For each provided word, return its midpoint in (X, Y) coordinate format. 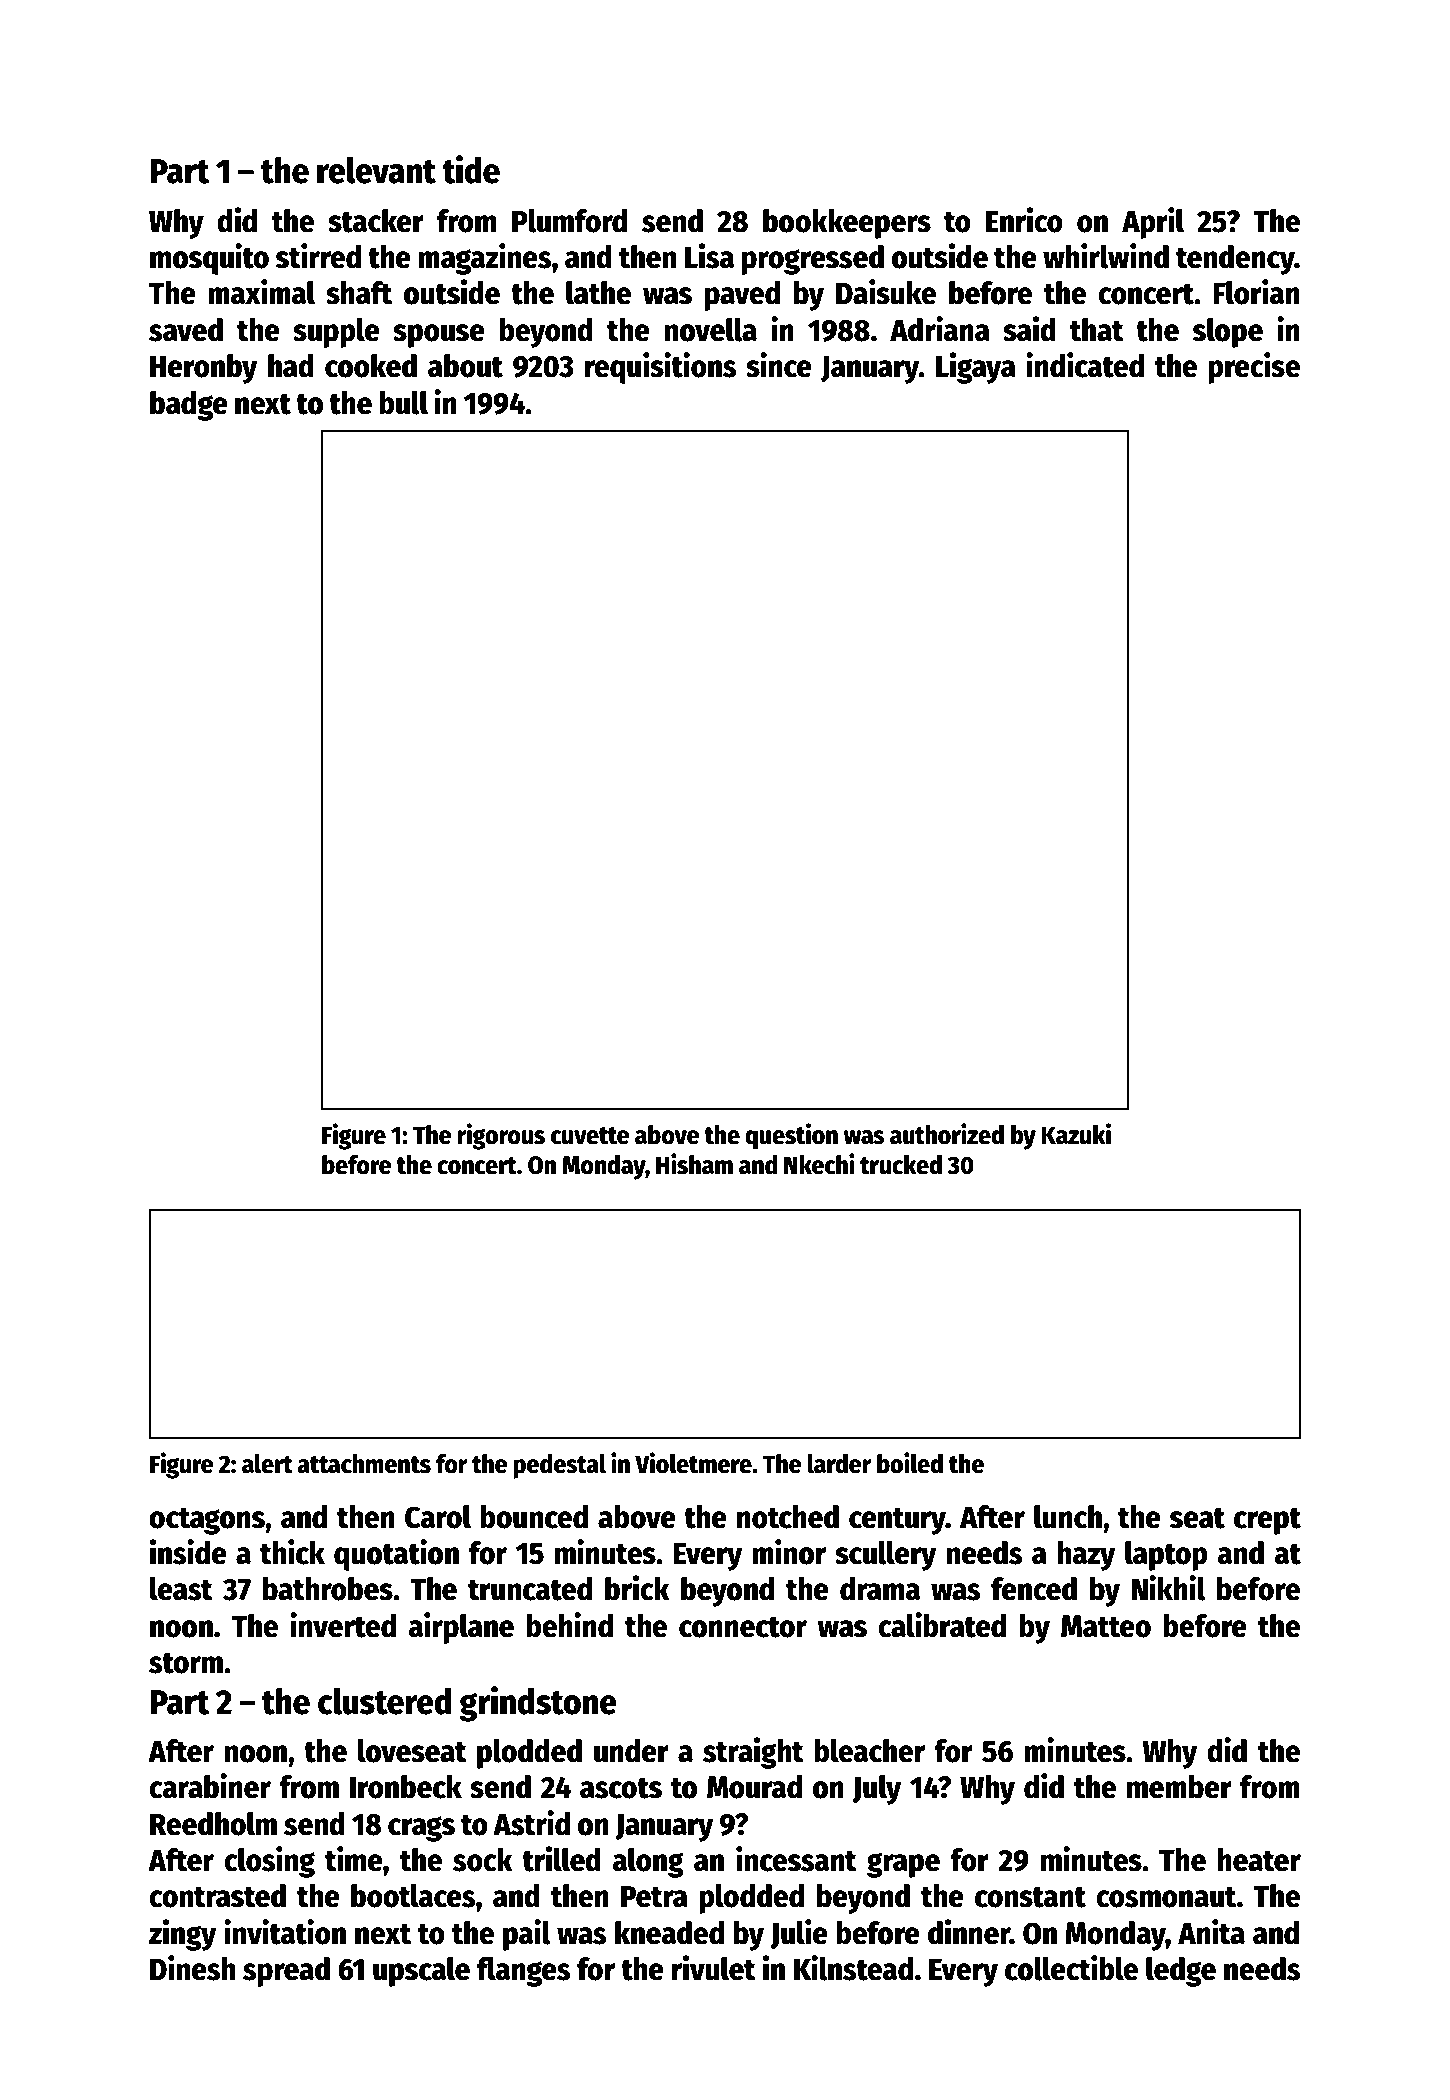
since (779, 365)
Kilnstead (853, 1968)
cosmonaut (1166, 1897)
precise (1254, 368)
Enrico (1024, 220)
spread (286, 1972)
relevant (376, 170)
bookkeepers (847, 224)
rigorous (501, 1136)
